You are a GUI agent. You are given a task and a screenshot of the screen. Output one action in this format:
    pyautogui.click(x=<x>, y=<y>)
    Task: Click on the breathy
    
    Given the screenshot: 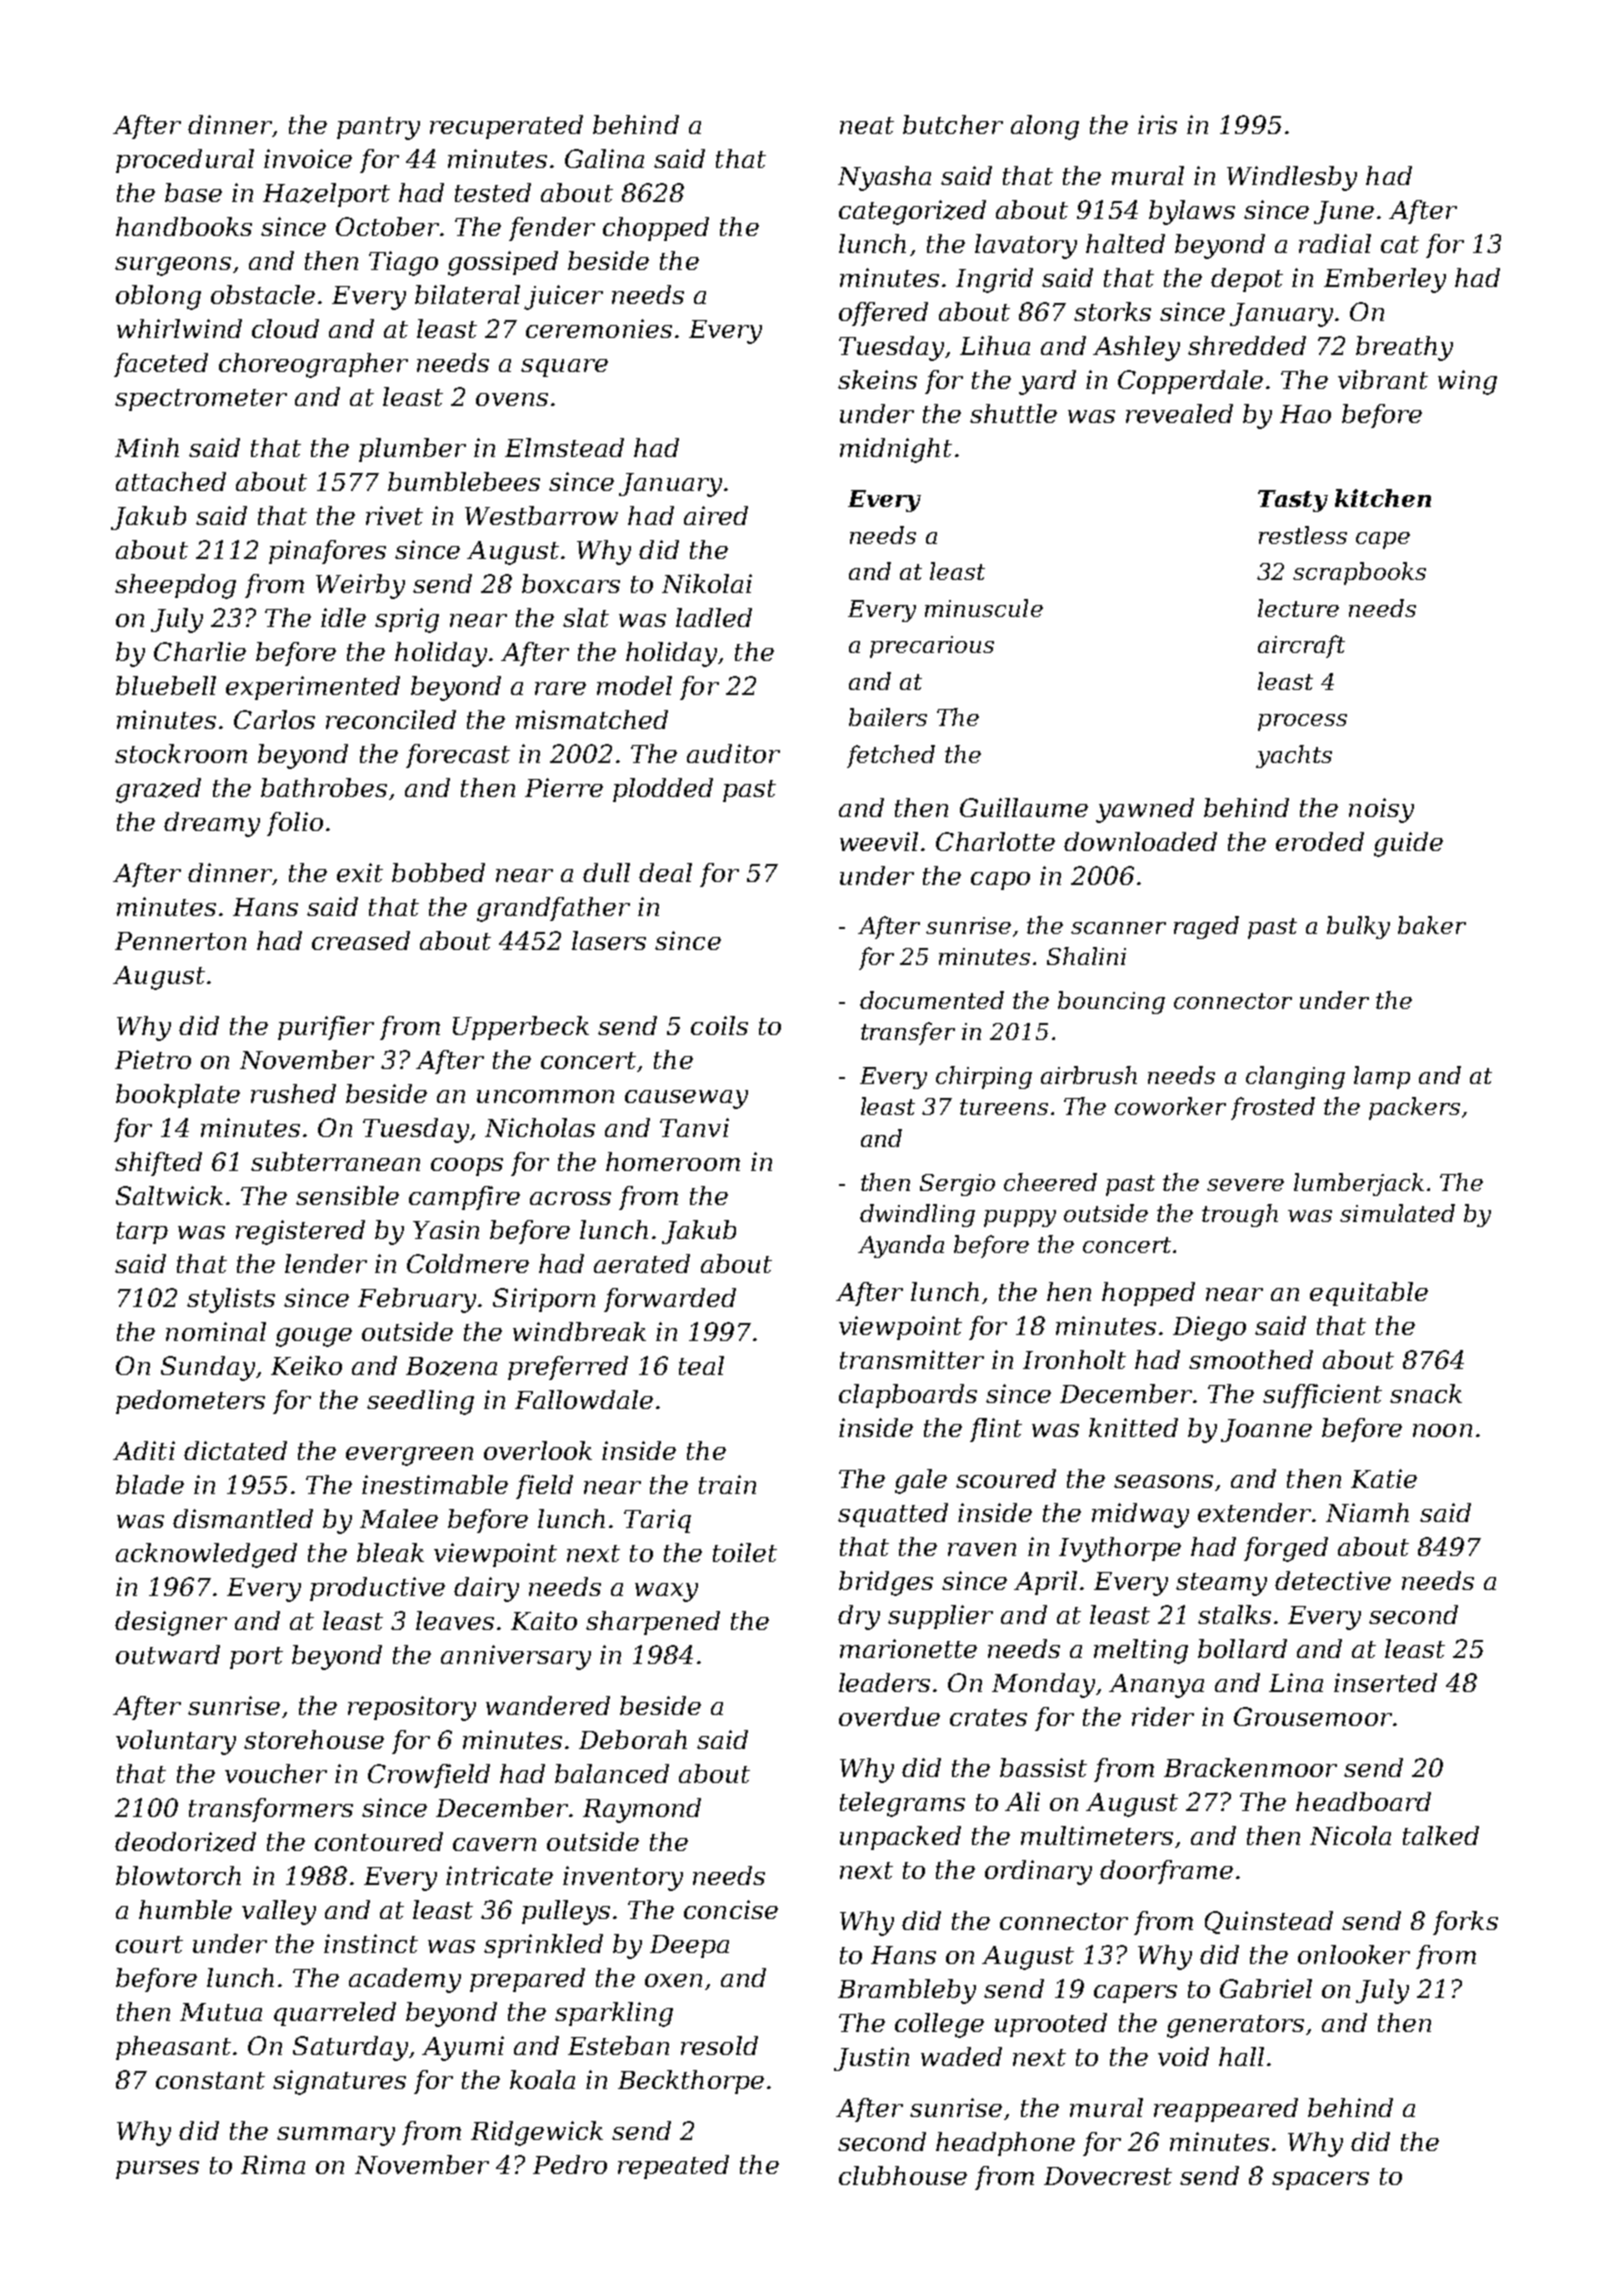 What is the action you would take?
    pyautogui.click(x=1404, y=348)
